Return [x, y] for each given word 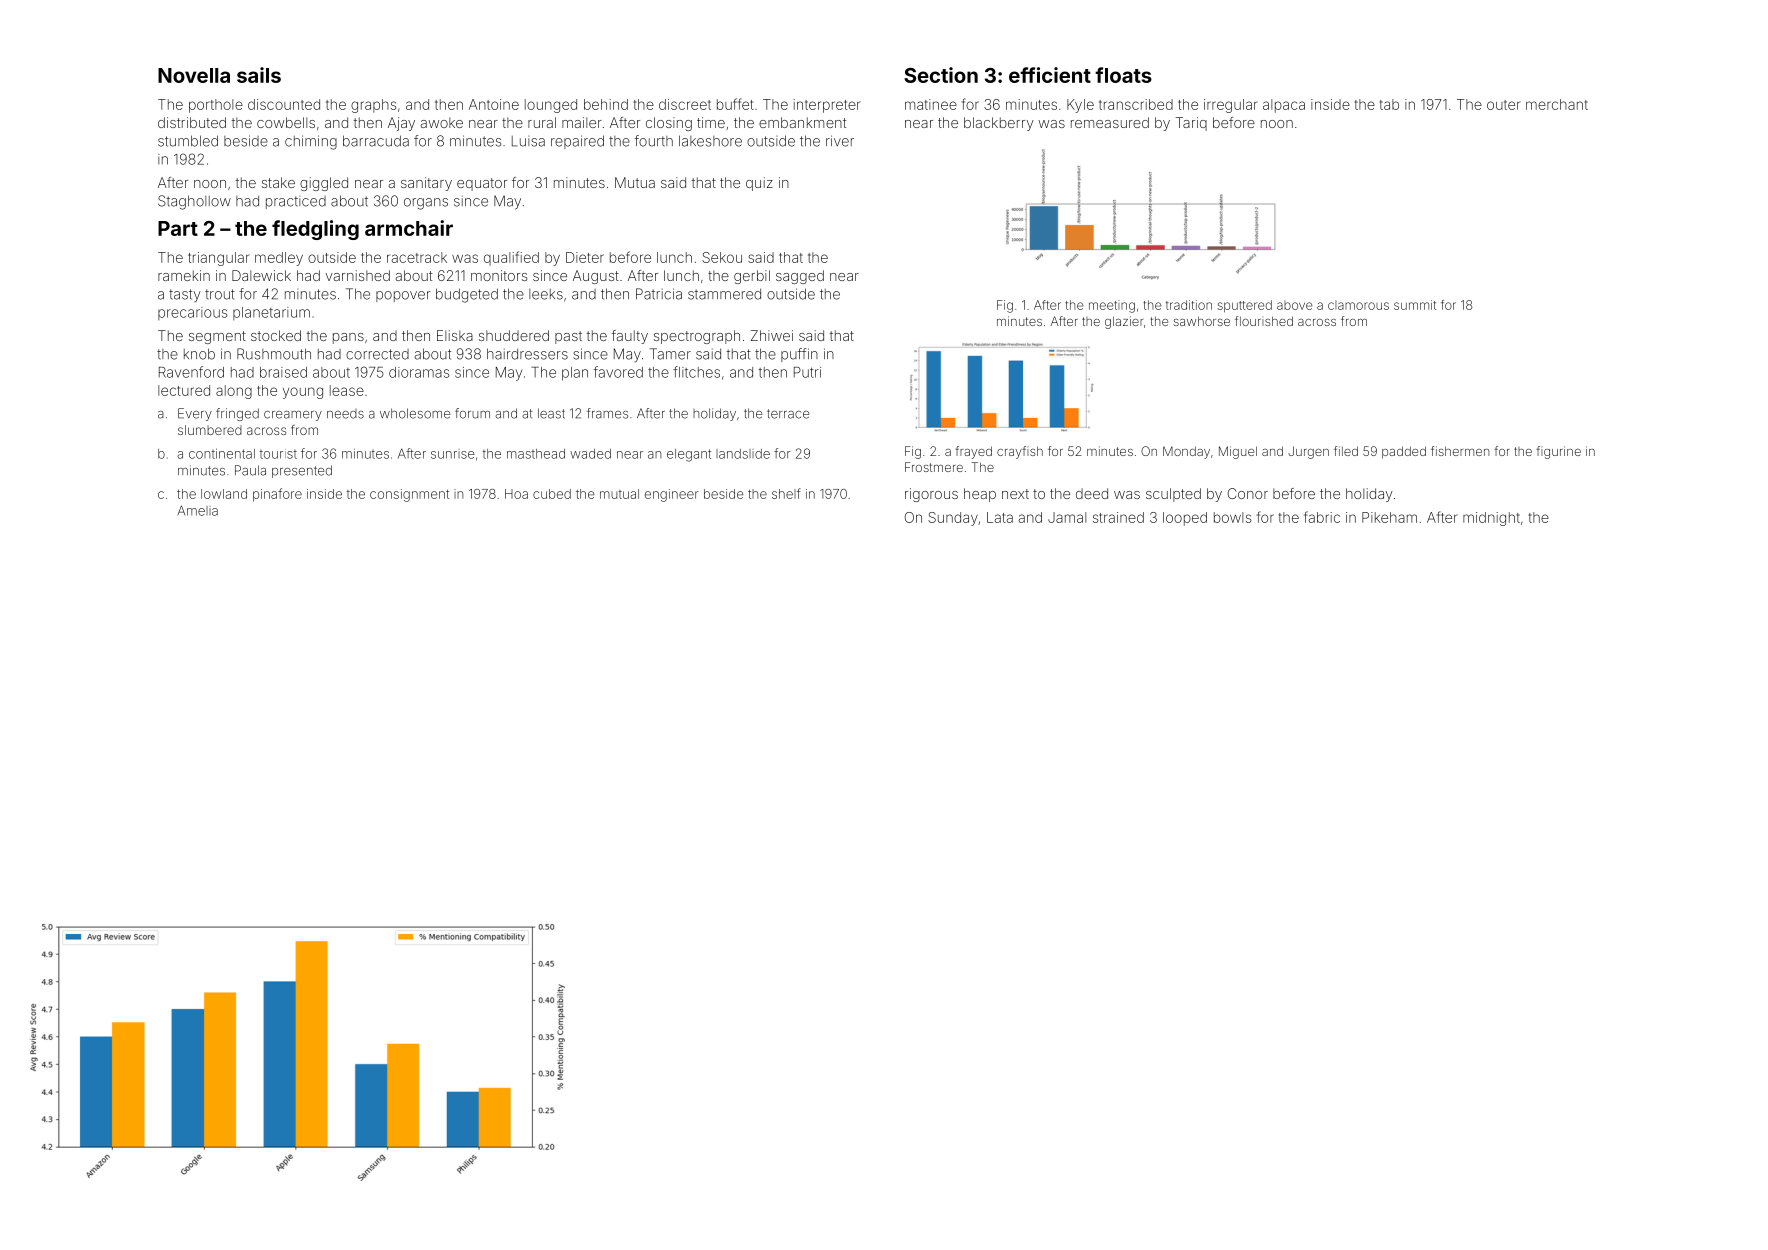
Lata [1000, 517]
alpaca [1284, 106]
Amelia [197, 510]
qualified [511, 258]
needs [345, 414]
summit [1415, 305]
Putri [807, 372]
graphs [374, 106]
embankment [802, 122]
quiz [759, 184]
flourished [1264, 321]
